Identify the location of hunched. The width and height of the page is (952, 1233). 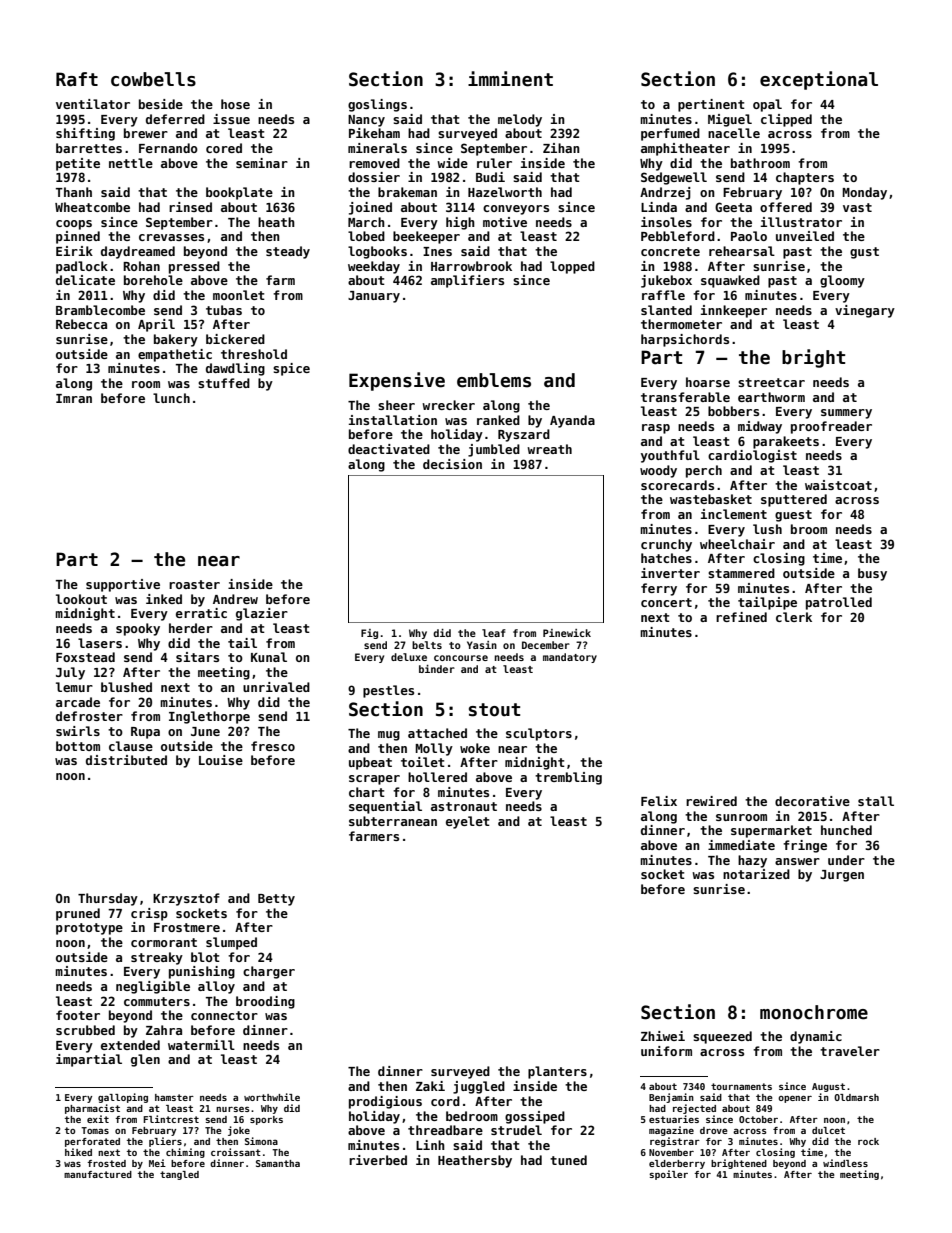
(846, 830).
